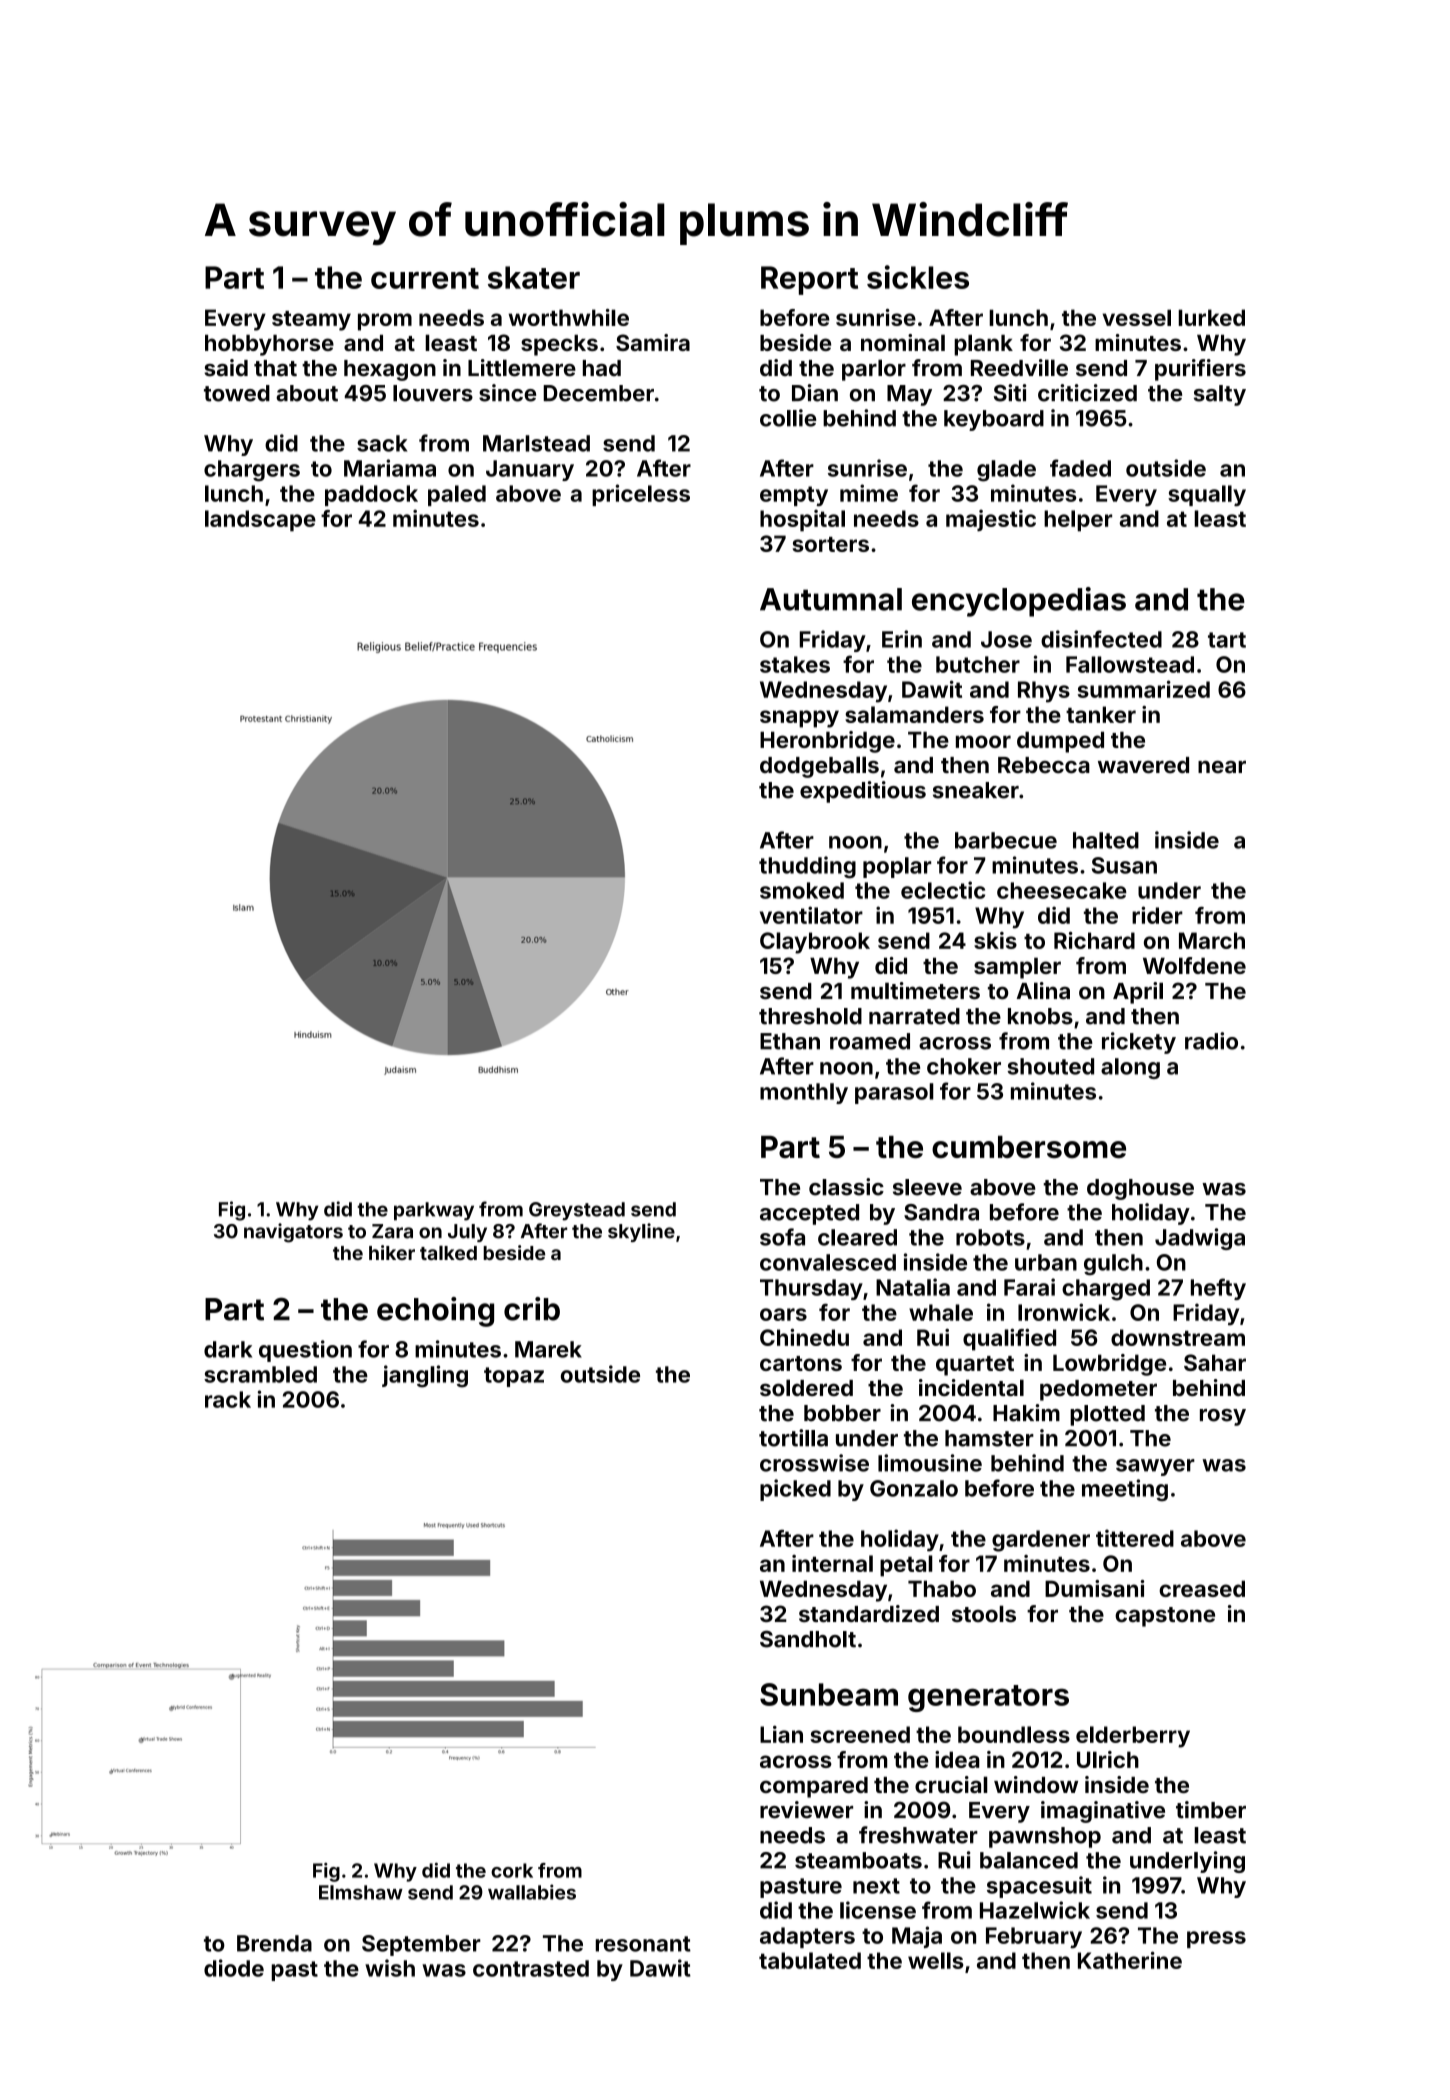  Describe the element at coordinates (783, 1314) in the screenshot. I see `oars` at that location.
